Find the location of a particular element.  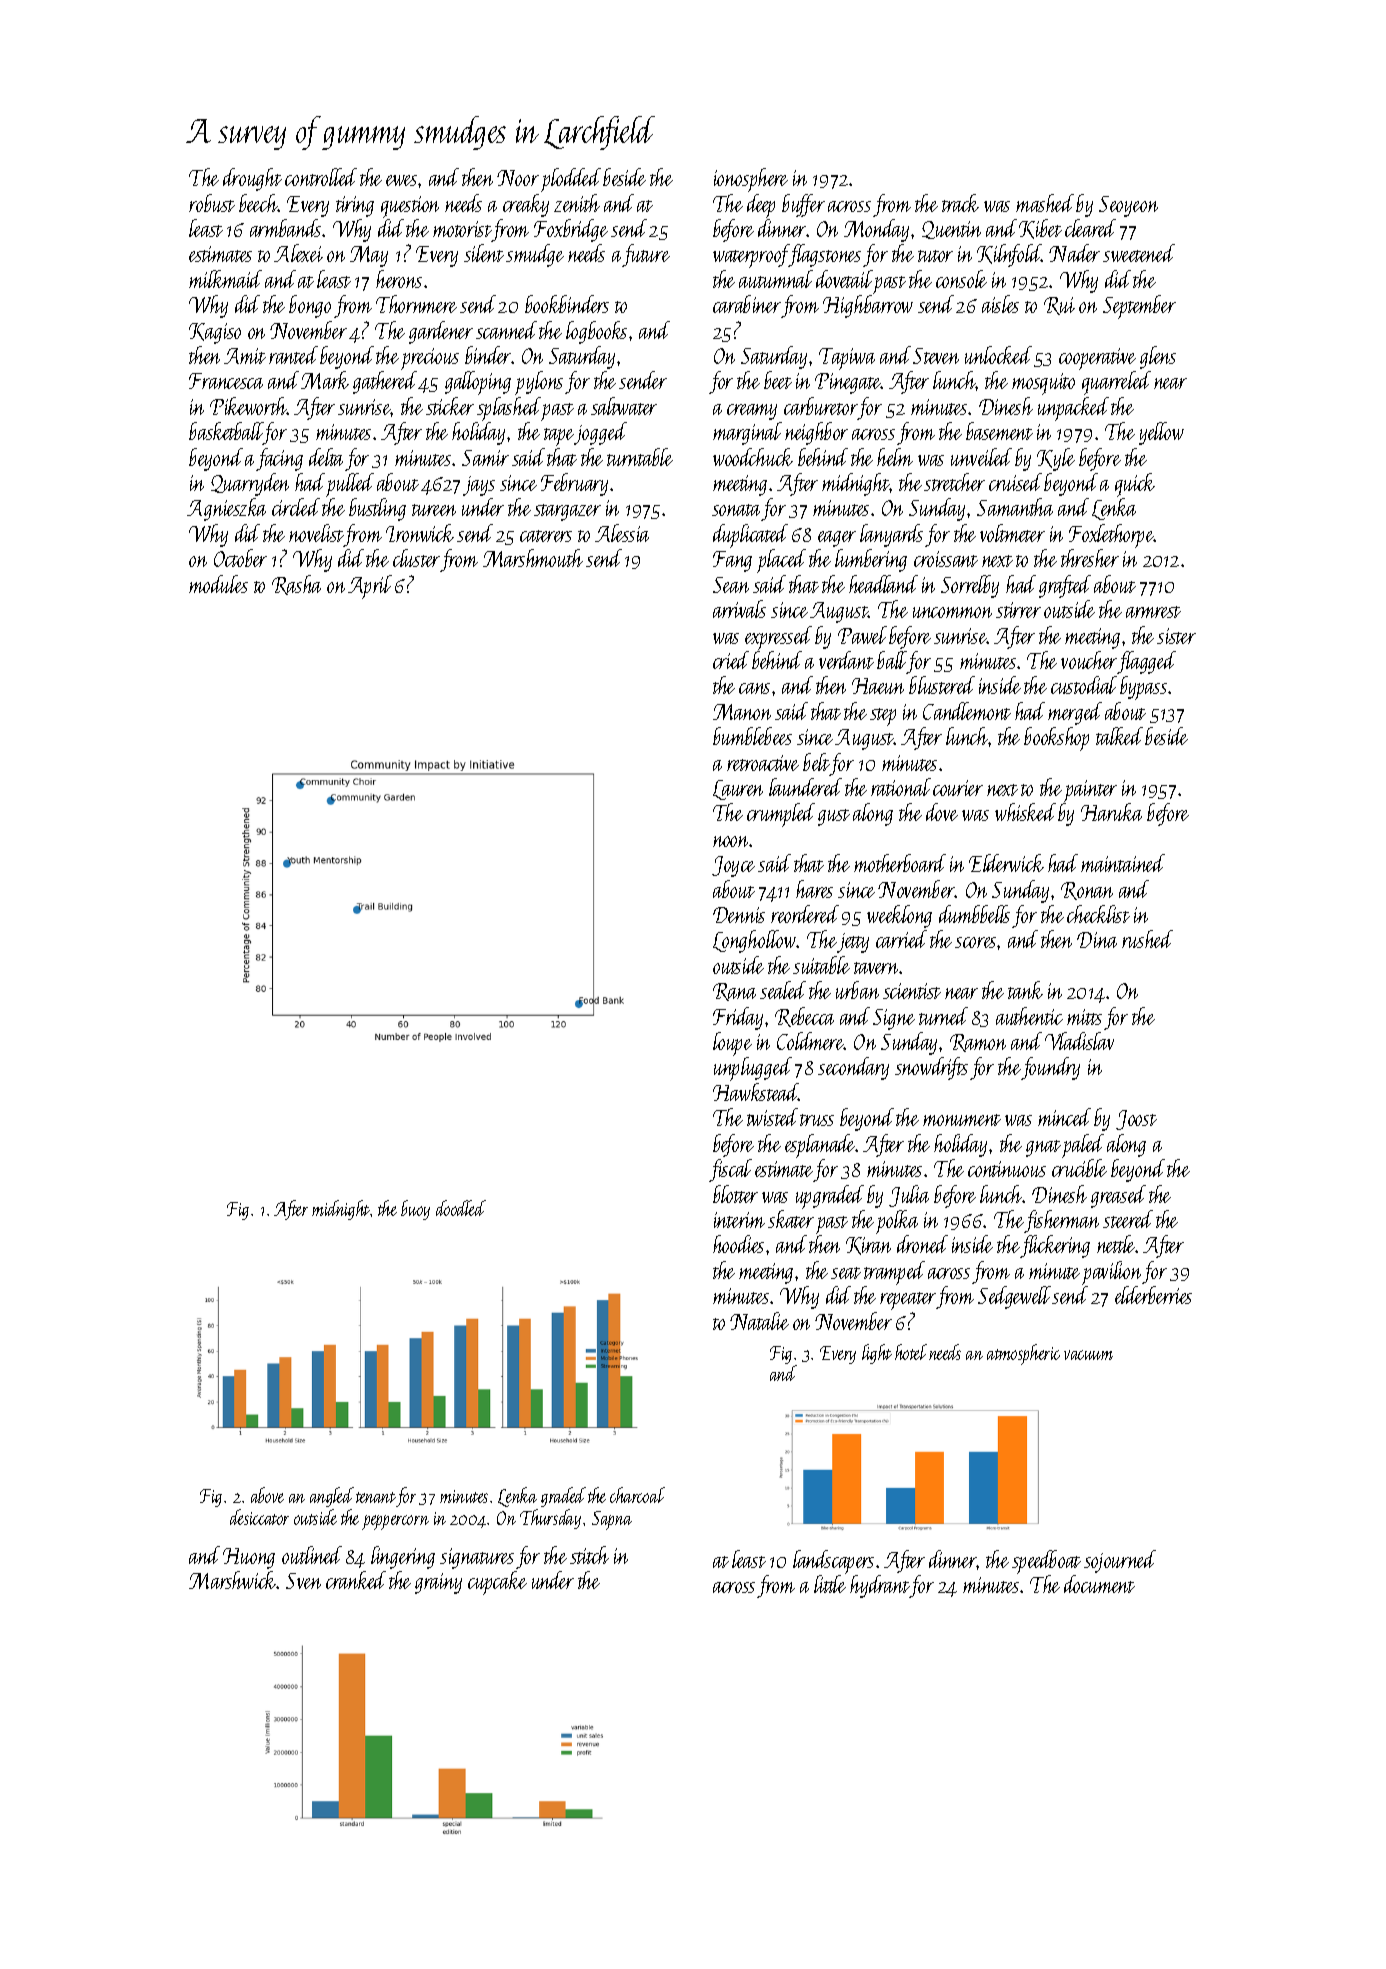

yellow is located at coordinates (1161, 433).
